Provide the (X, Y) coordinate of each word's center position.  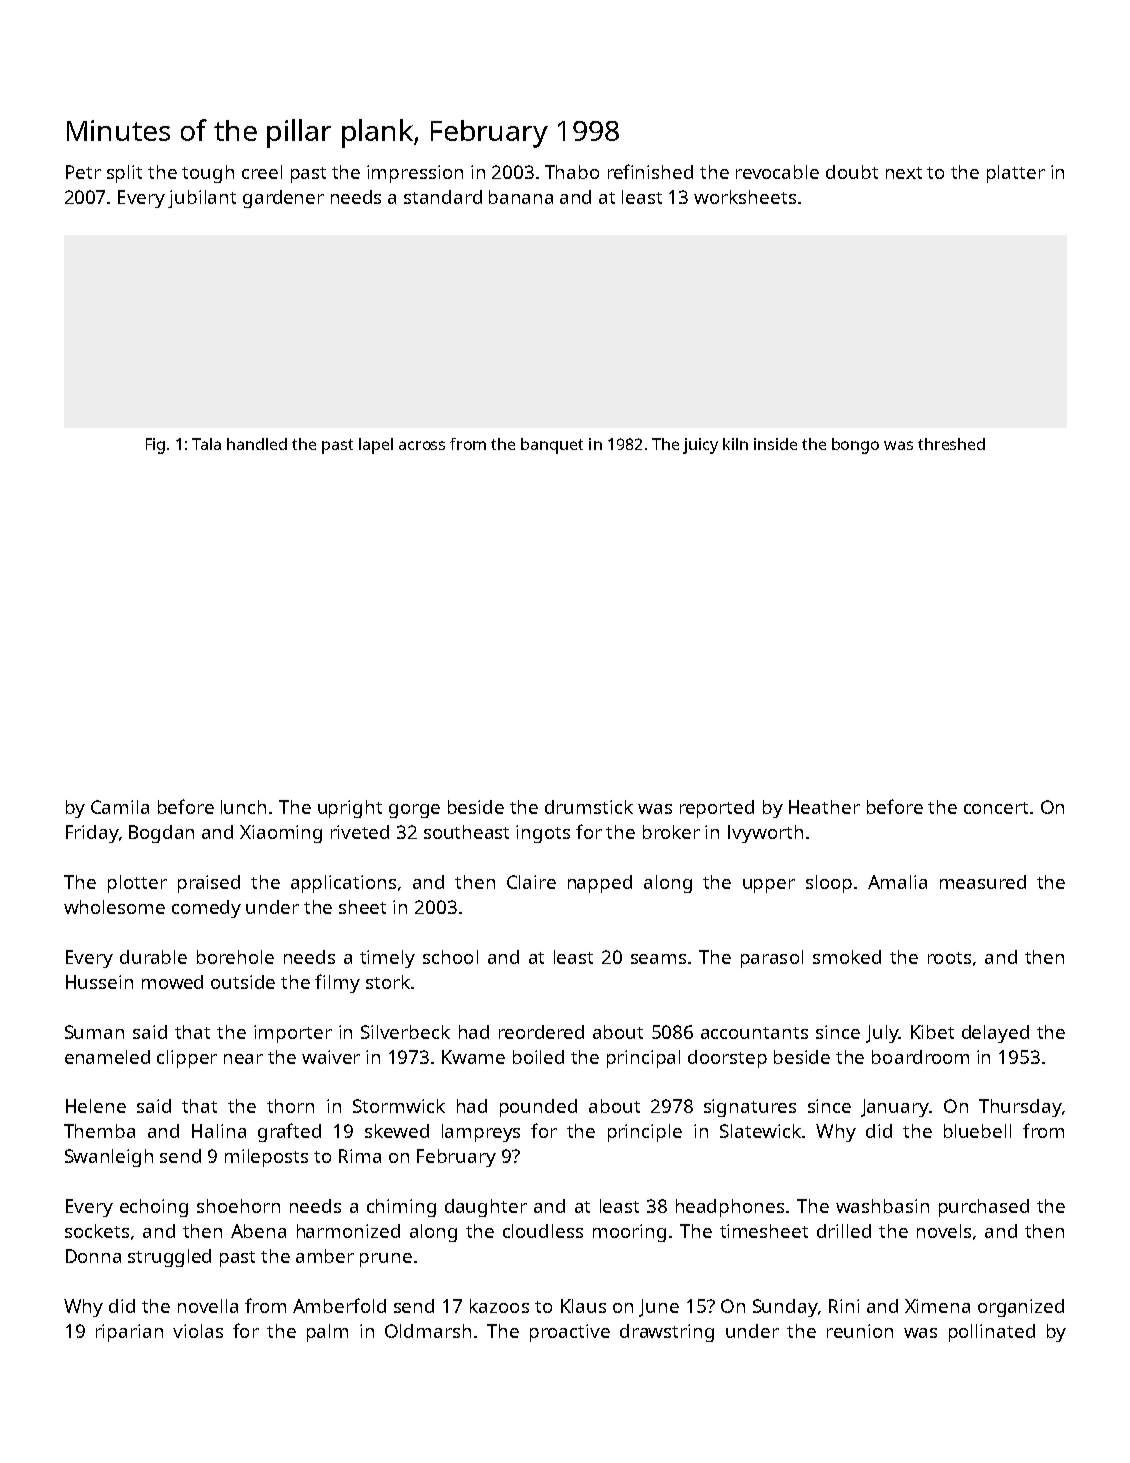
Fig (155, 446)
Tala (206, 444)
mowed (172, 982)
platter (1016, 174)
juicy (700, 446)
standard (443, 197)
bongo (855, 446)
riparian (129, 1333)
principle (645, 1133)
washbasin (882, 1206)
